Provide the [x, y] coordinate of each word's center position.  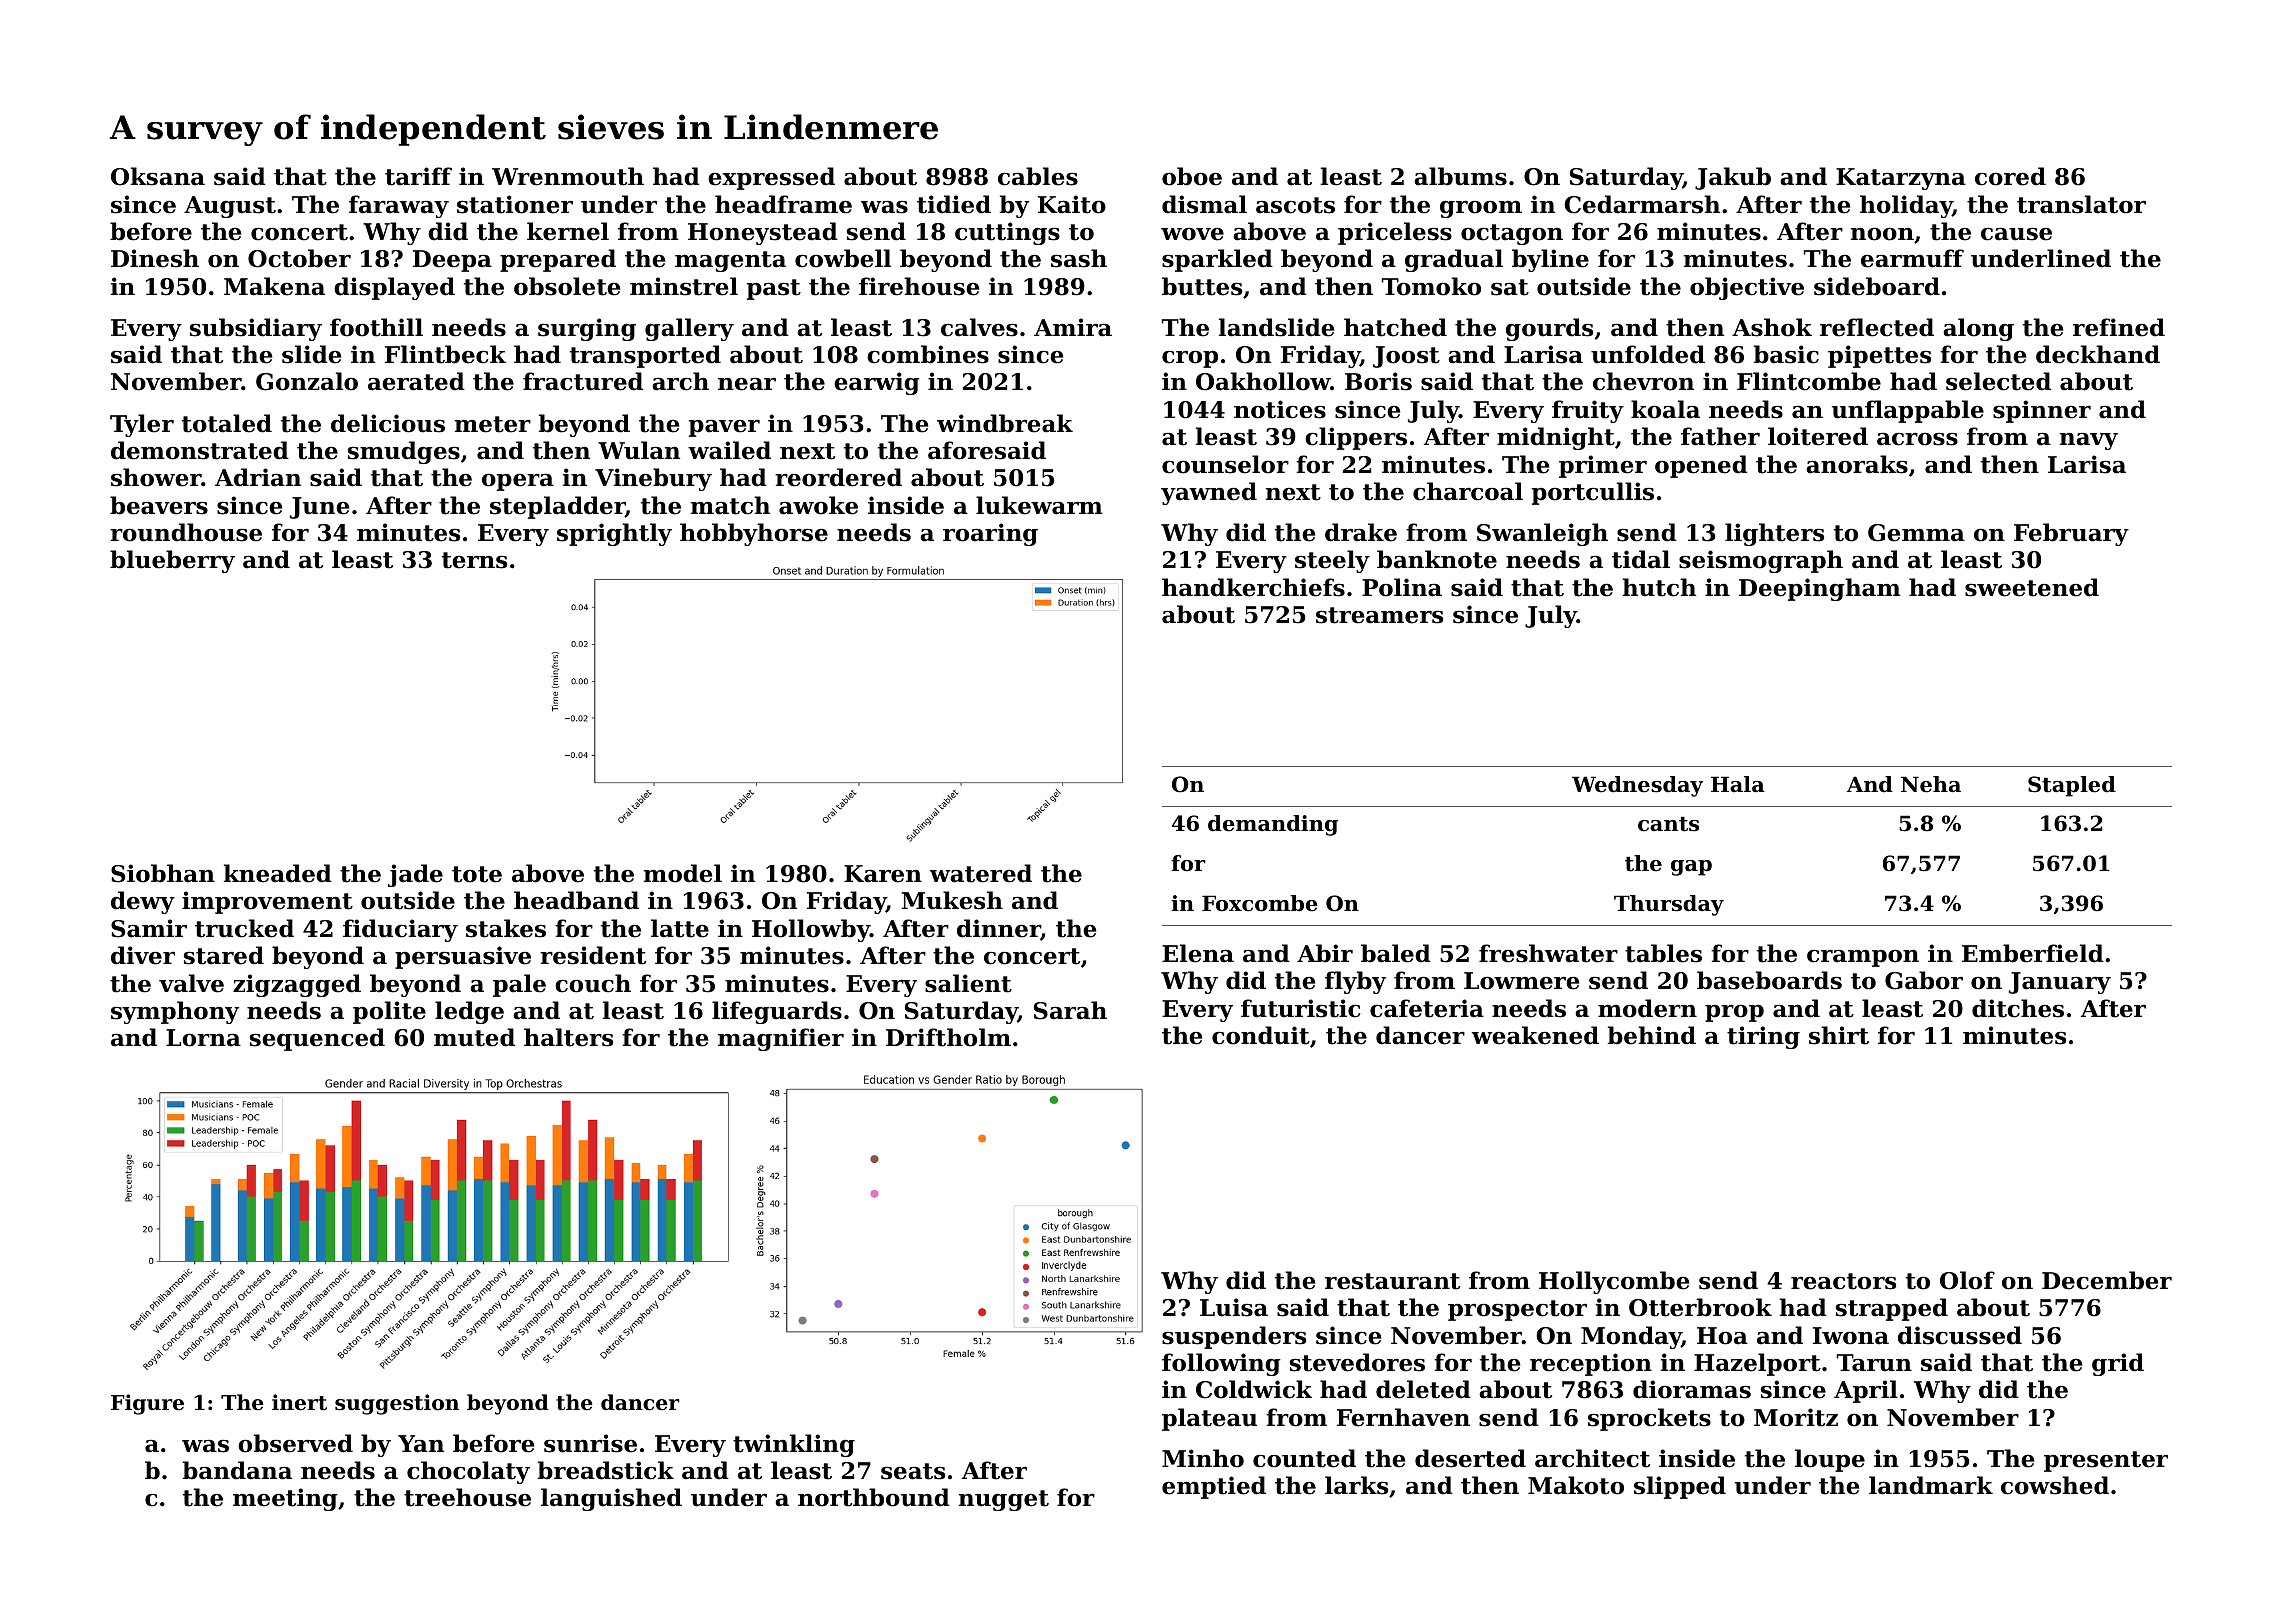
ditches [2018, 1008]
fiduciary [400, 930]
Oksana [158, 176]
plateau [1209, 1419]
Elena [1198, 953]
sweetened [2032, 587]
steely [1332, 561]
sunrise [590, 1443]
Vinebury [653, 479]
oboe [1192, 176]
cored [2010, 176]
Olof [1967, 1280]
